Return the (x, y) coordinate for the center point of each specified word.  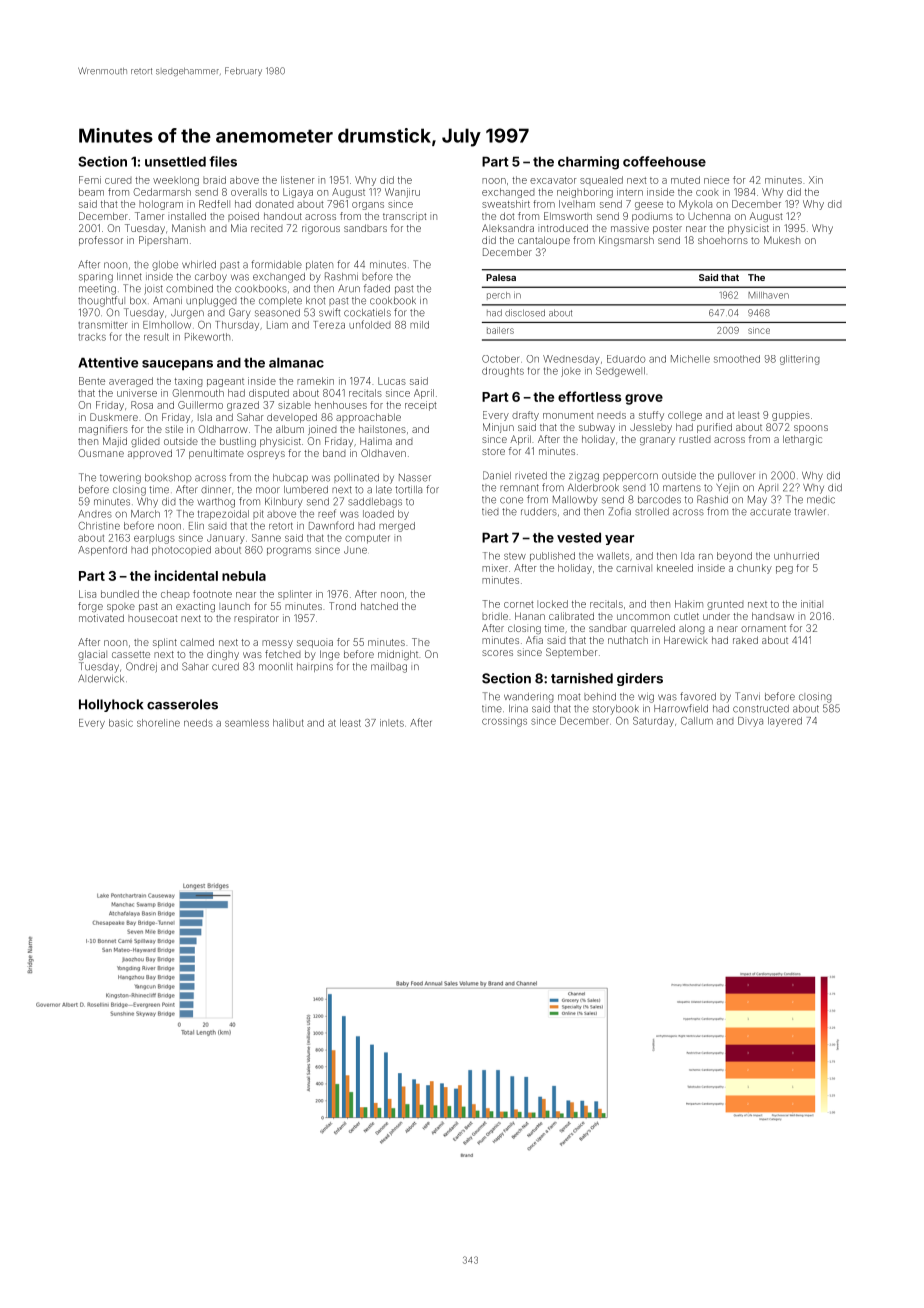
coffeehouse (664, 161)
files (223, 161)
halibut (288, 723)
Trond (342, 606)
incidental (186, 575)
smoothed (737, 359)
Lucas (392, 381)
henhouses (341, 405)
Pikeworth (207, 337)
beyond (734, 557)
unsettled (175, 161)
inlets (392, 723)
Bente (92, 381)
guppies (791, 416)
